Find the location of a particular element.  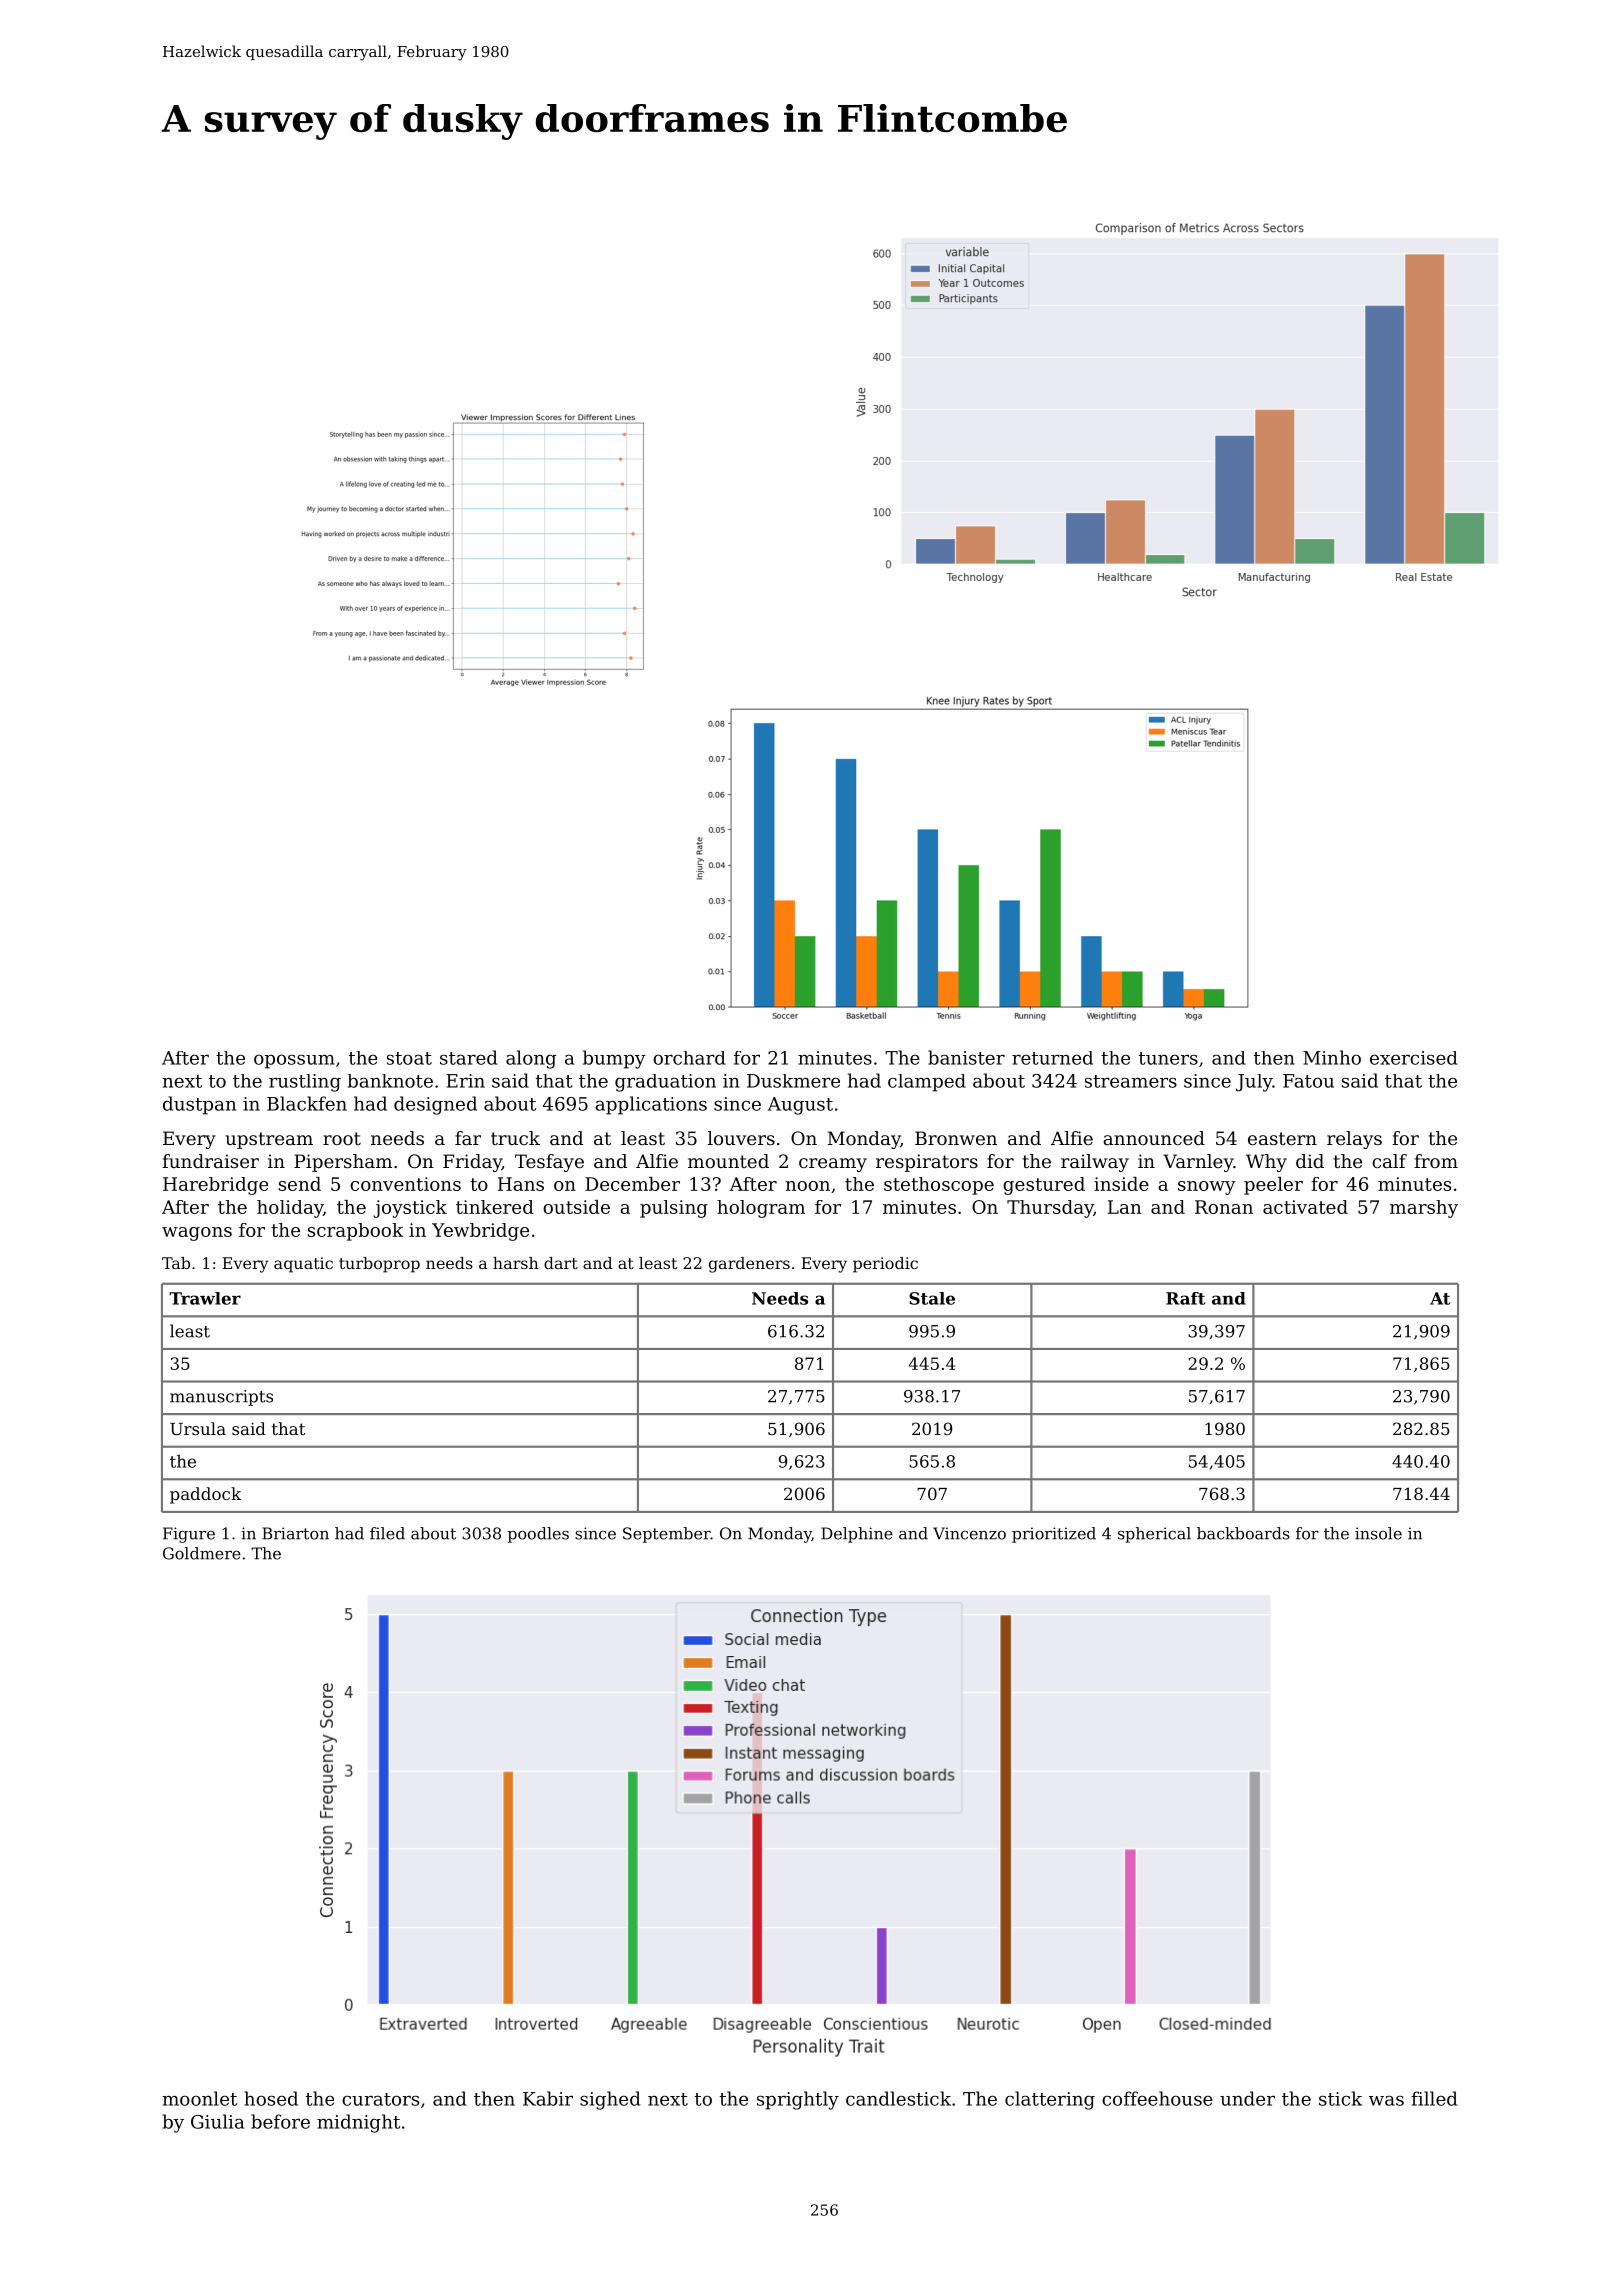

moonlet is located at coordinates (199, 2098).
